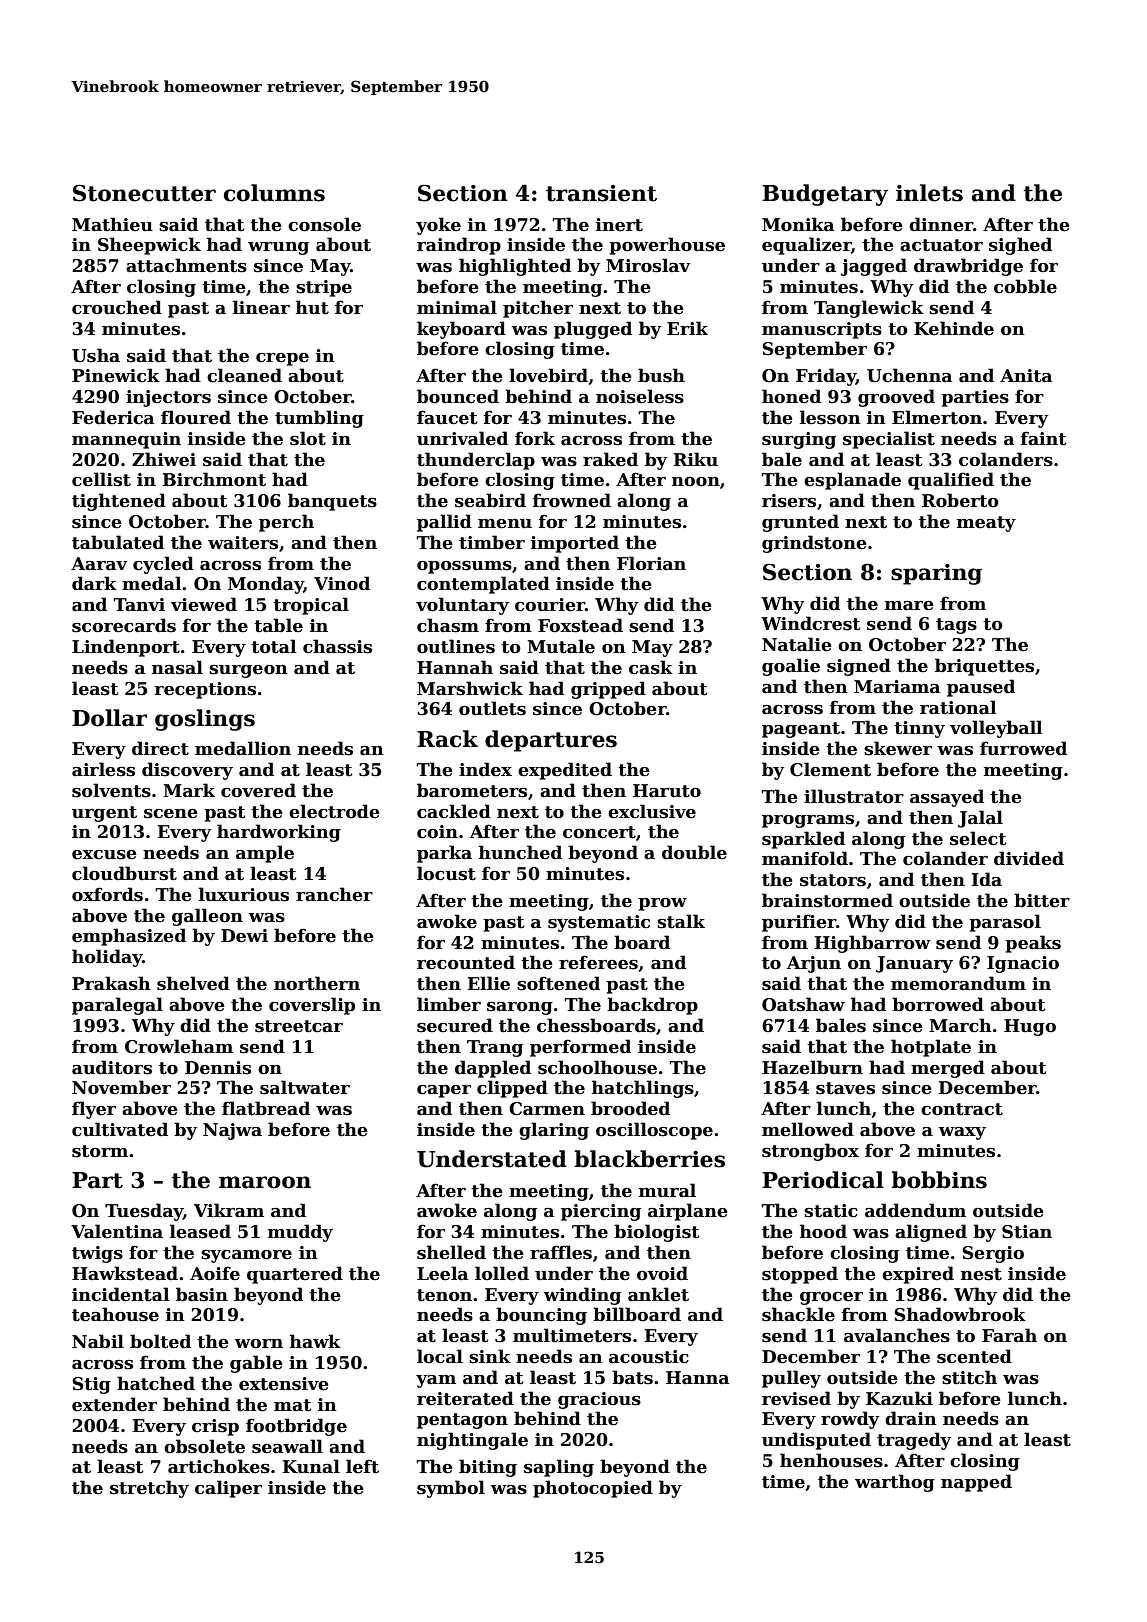  What do you see at coordinates (312, 307) in the image?
I see `hut` at bounding box center [312, 307].
